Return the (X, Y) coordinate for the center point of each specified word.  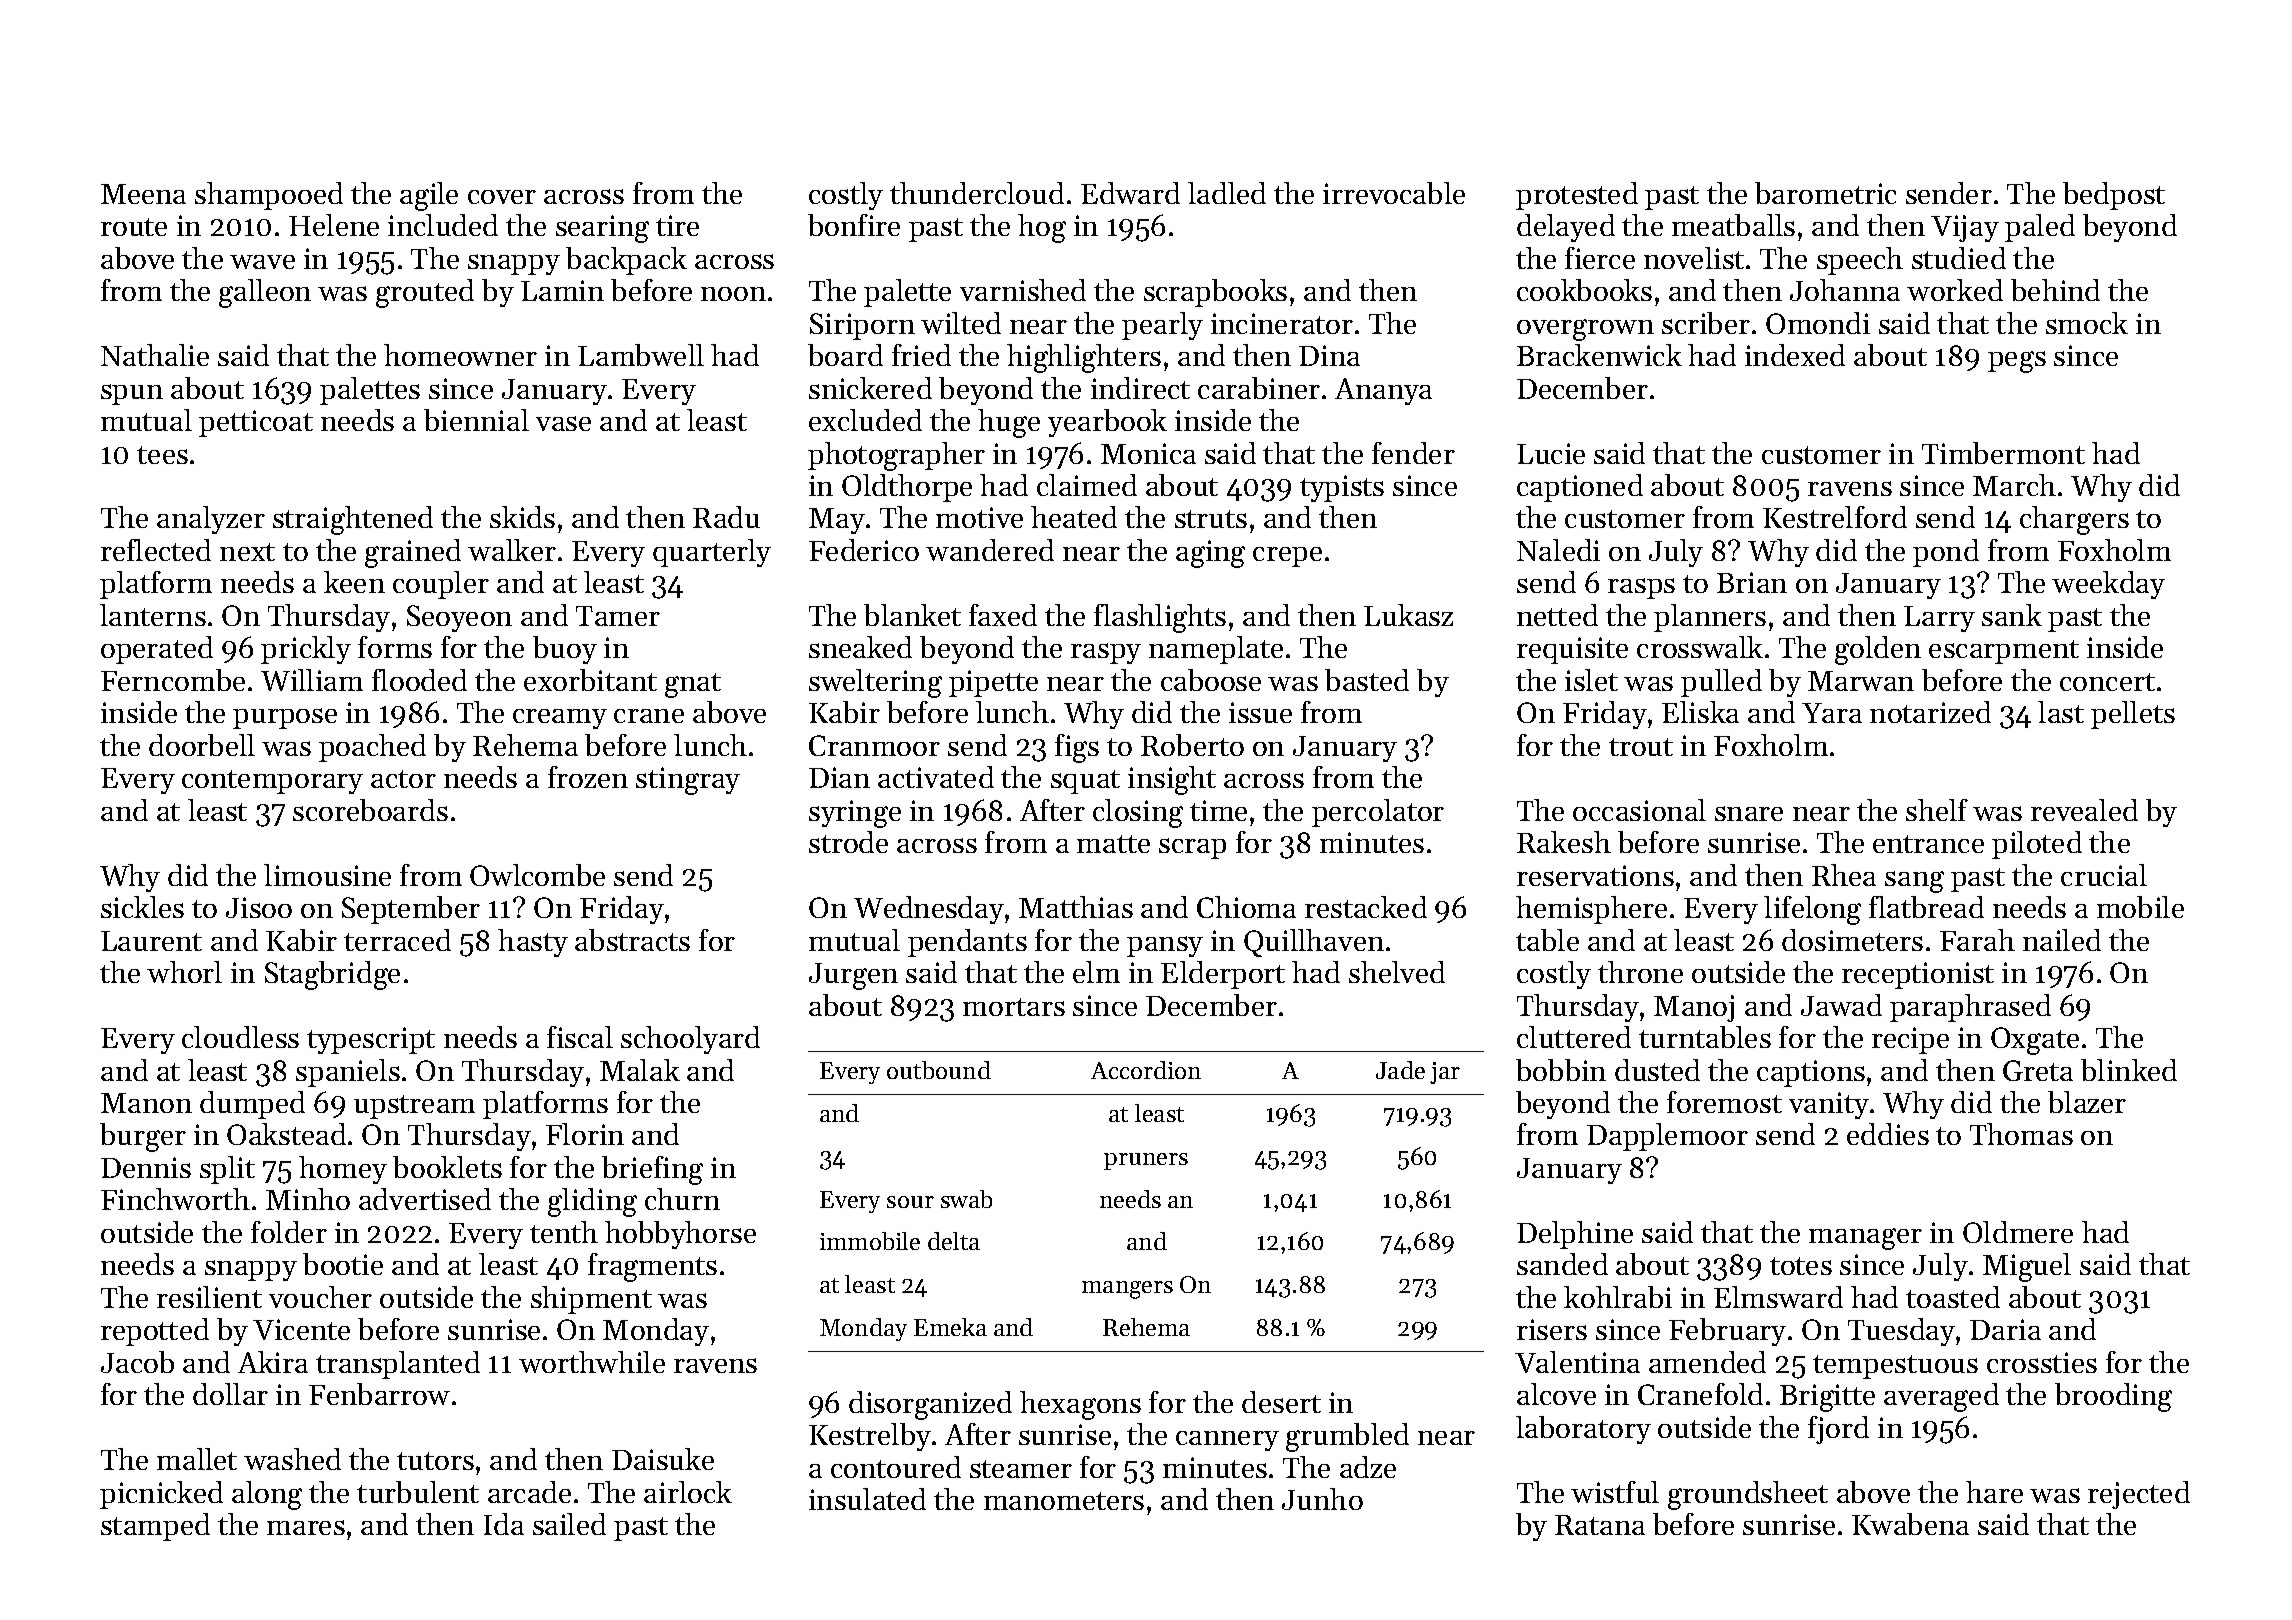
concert (2107, 682)
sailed (569, 1524)
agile (429, 196)
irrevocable (1394, 193)
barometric (1825, 193)
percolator (1378, 813)
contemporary (272, 782)
